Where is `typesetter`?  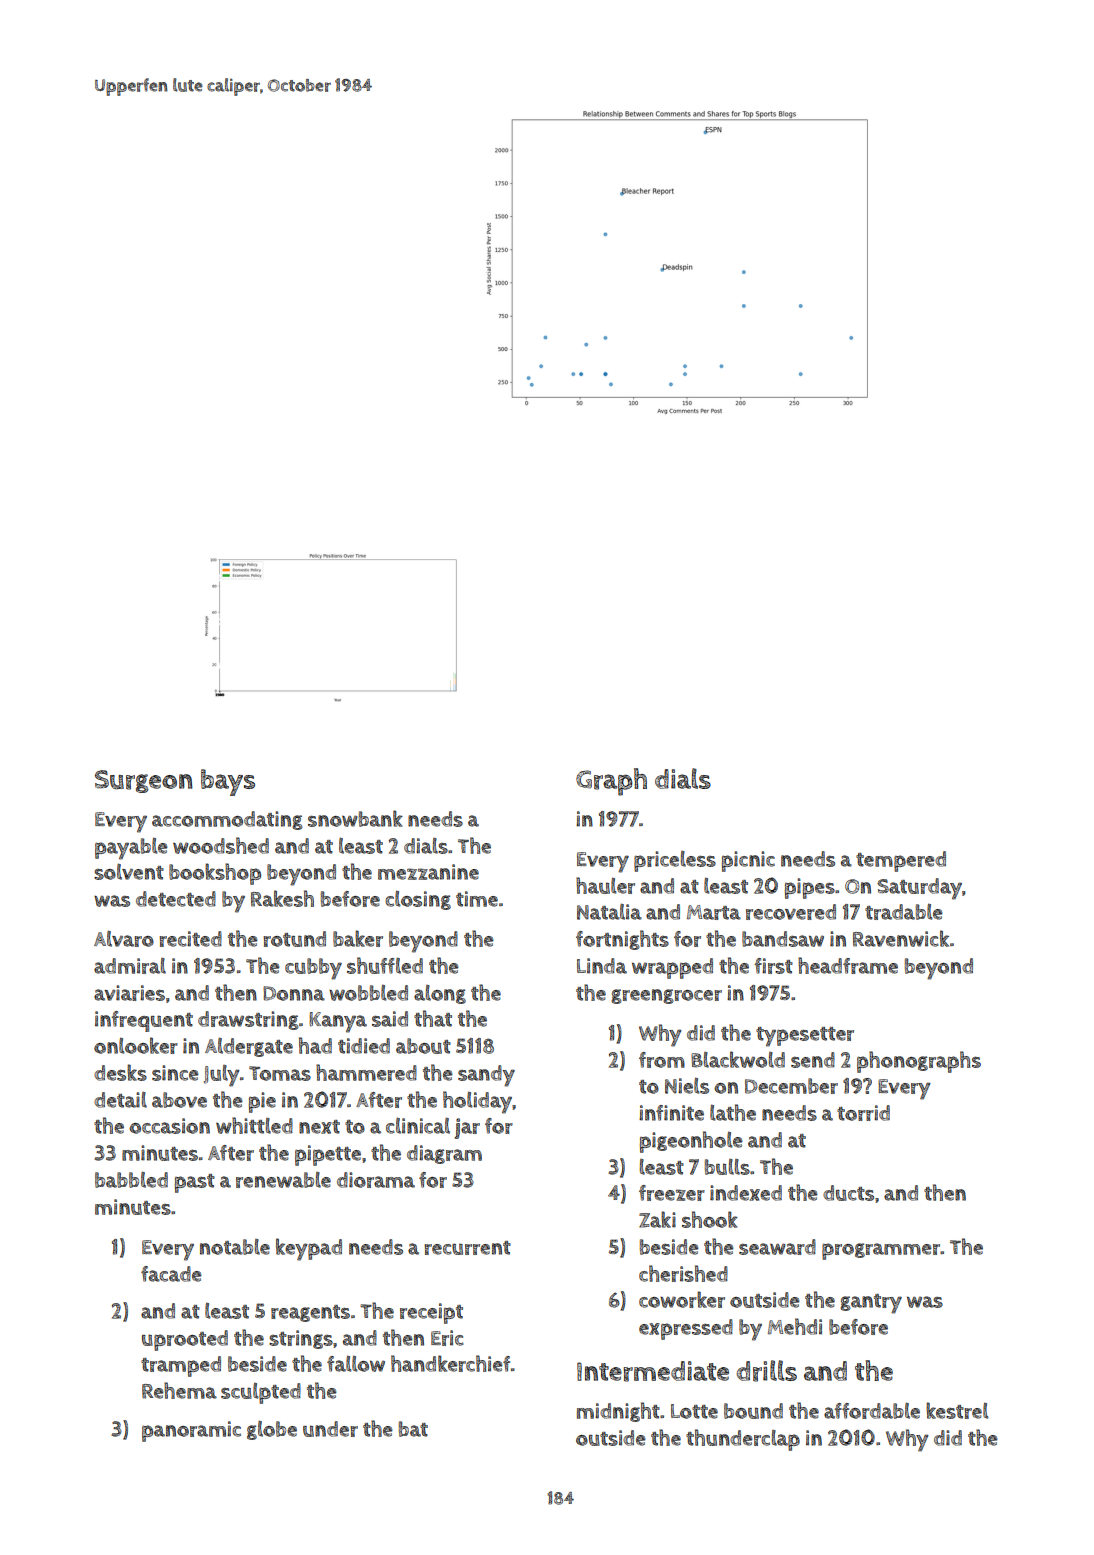 typesetter is located at coordinates (805, 1037).
